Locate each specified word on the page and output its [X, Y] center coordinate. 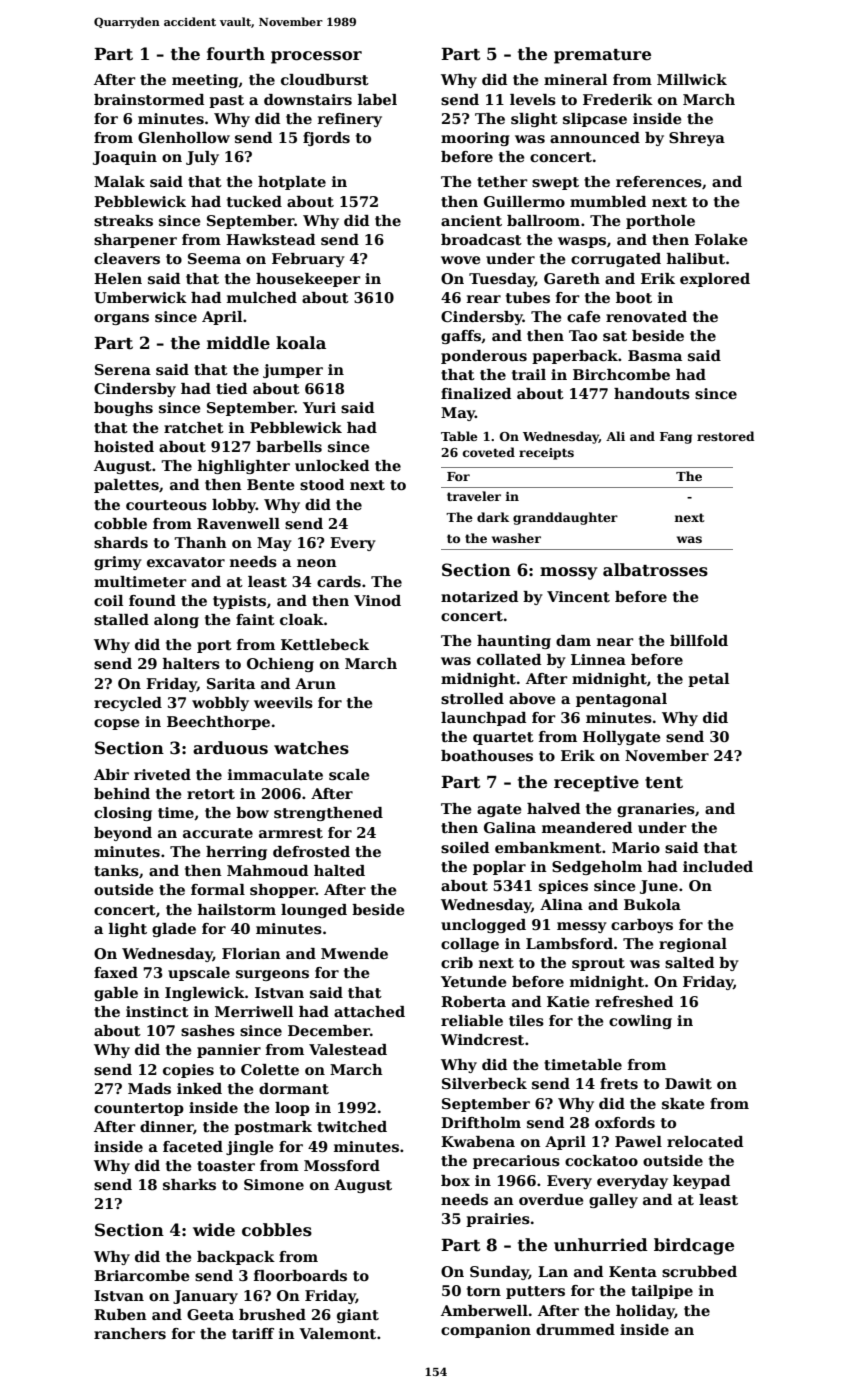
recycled [128, 704]
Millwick [692, 79]
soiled [465, 847]
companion [486, 1331]
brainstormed [149, 99]
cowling [640, 1022]
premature [602, 56]
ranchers [130, 1333]
